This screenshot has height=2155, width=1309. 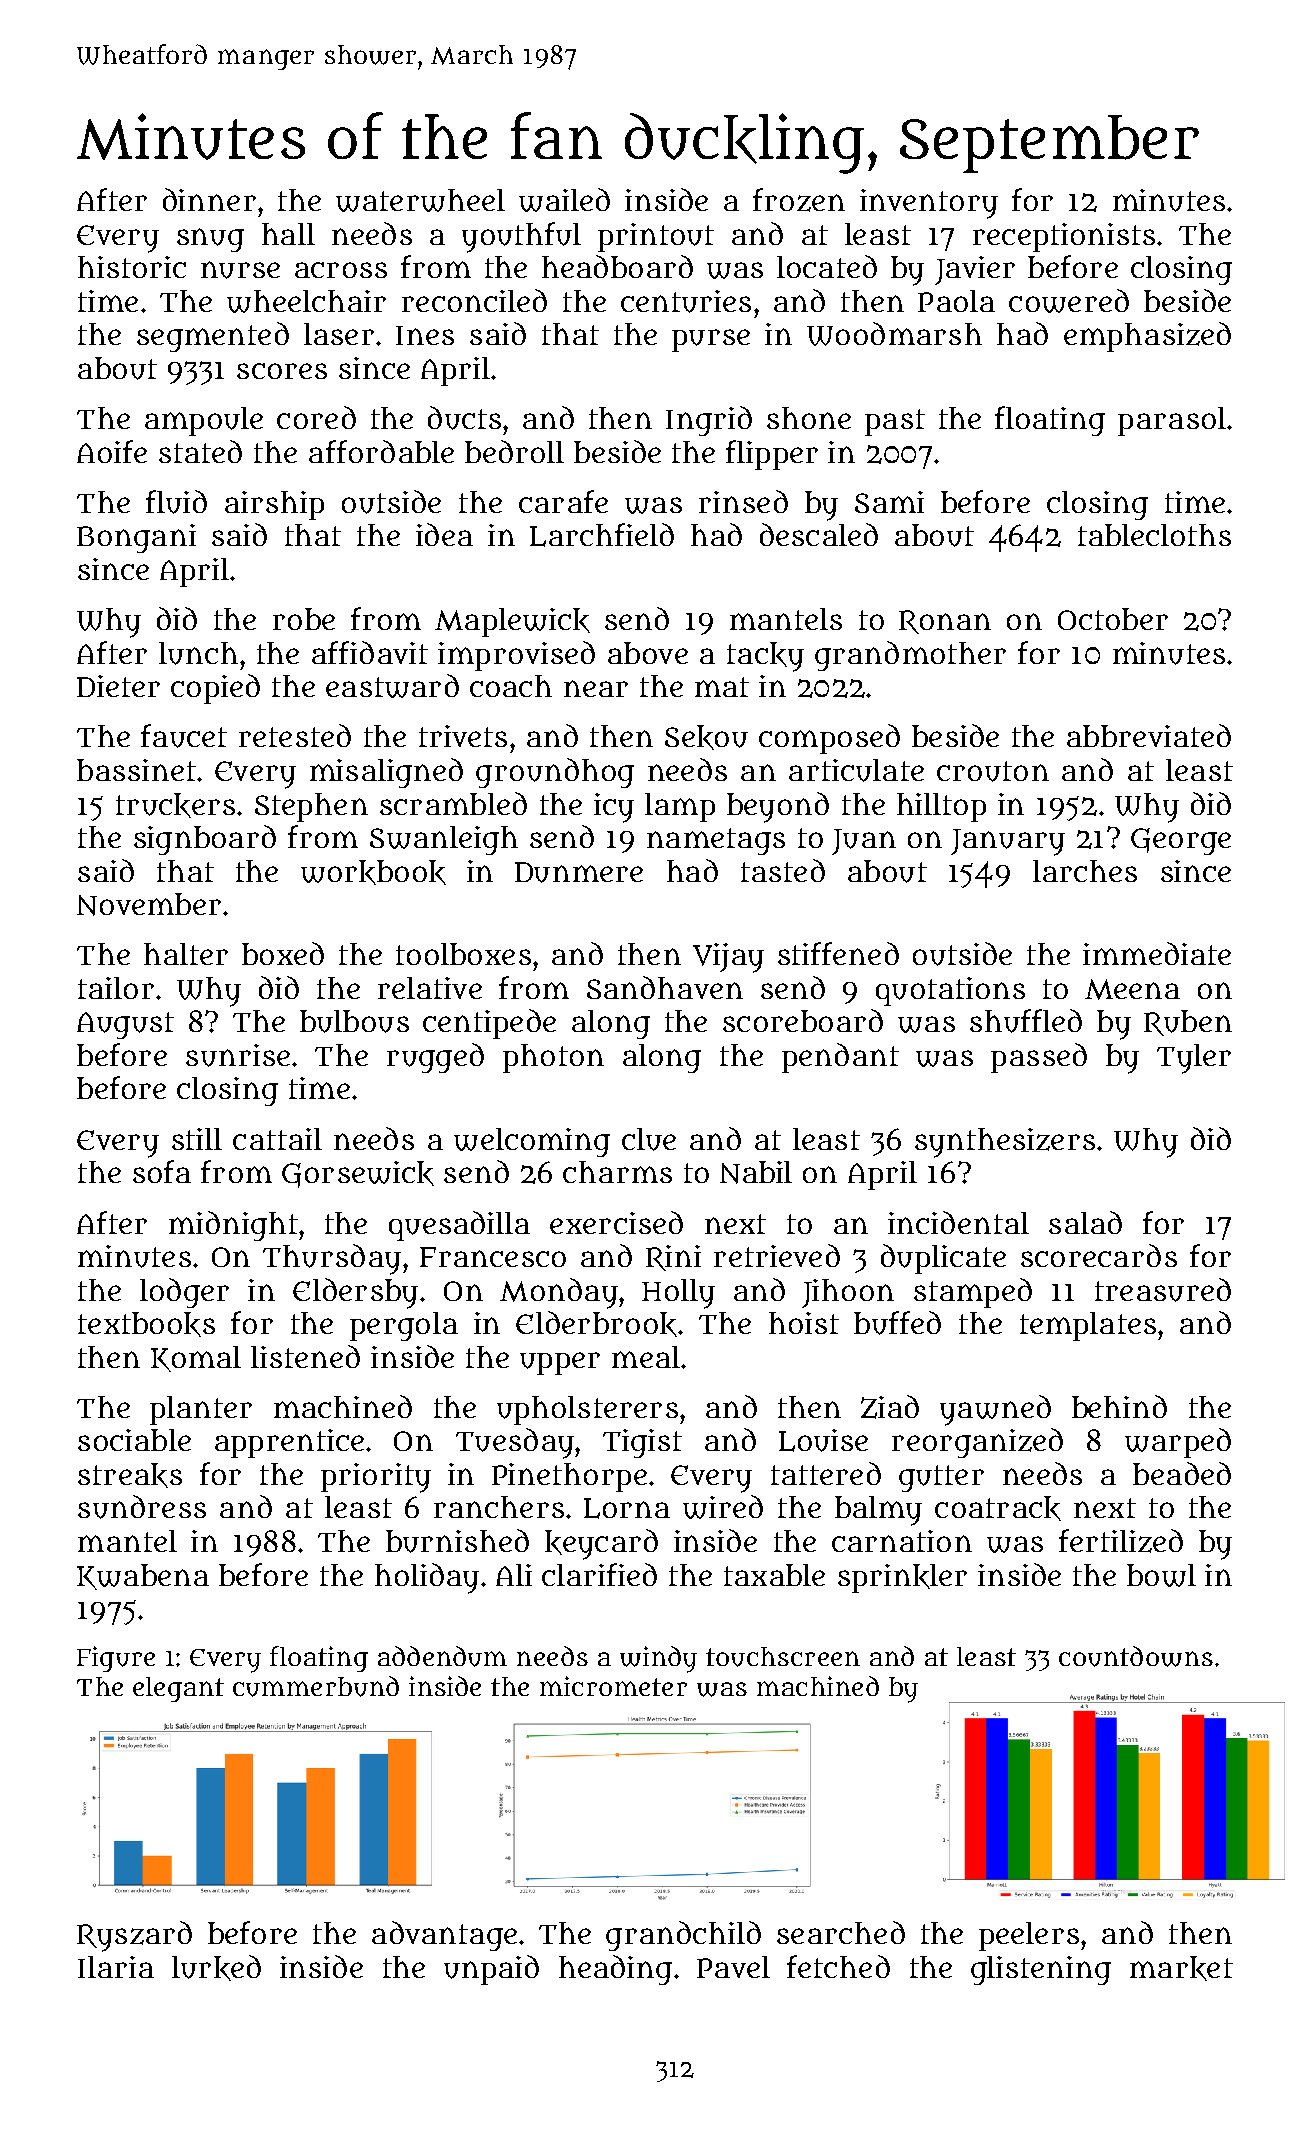 I want to click on purse, so click(x=711, y=340).
